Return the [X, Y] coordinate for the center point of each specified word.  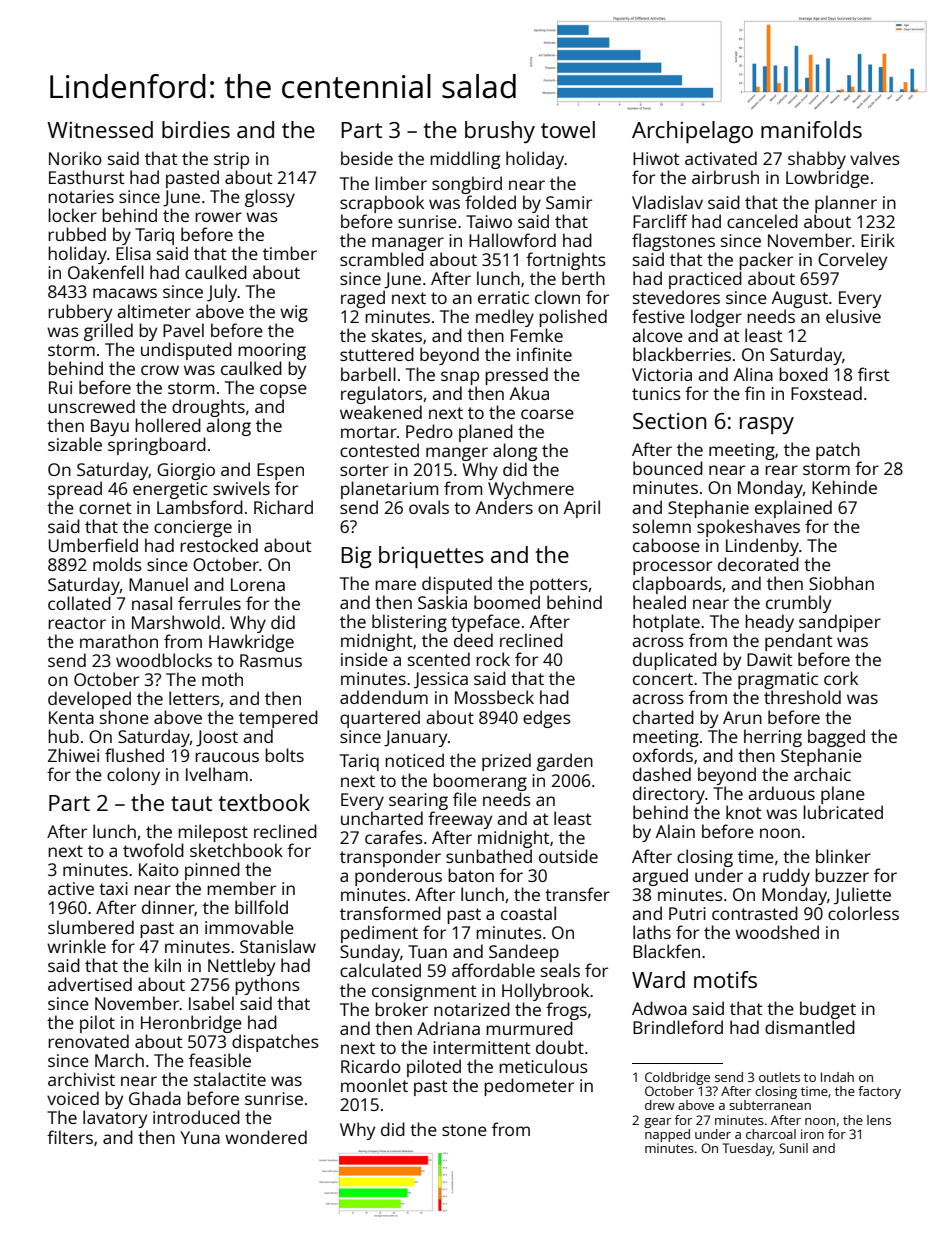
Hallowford [512, 240]
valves [875, 158]
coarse [547, 414]
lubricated [843, 812]
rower [218, 217]
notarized [472, 1009]
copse [283, 391]
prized [506, 762]
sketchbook [236, 850]
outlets [779, 1077]
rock [493, 659]
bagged [836, 738]
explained [793, 509]
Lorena [258, 584]
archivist [81, 1079]
